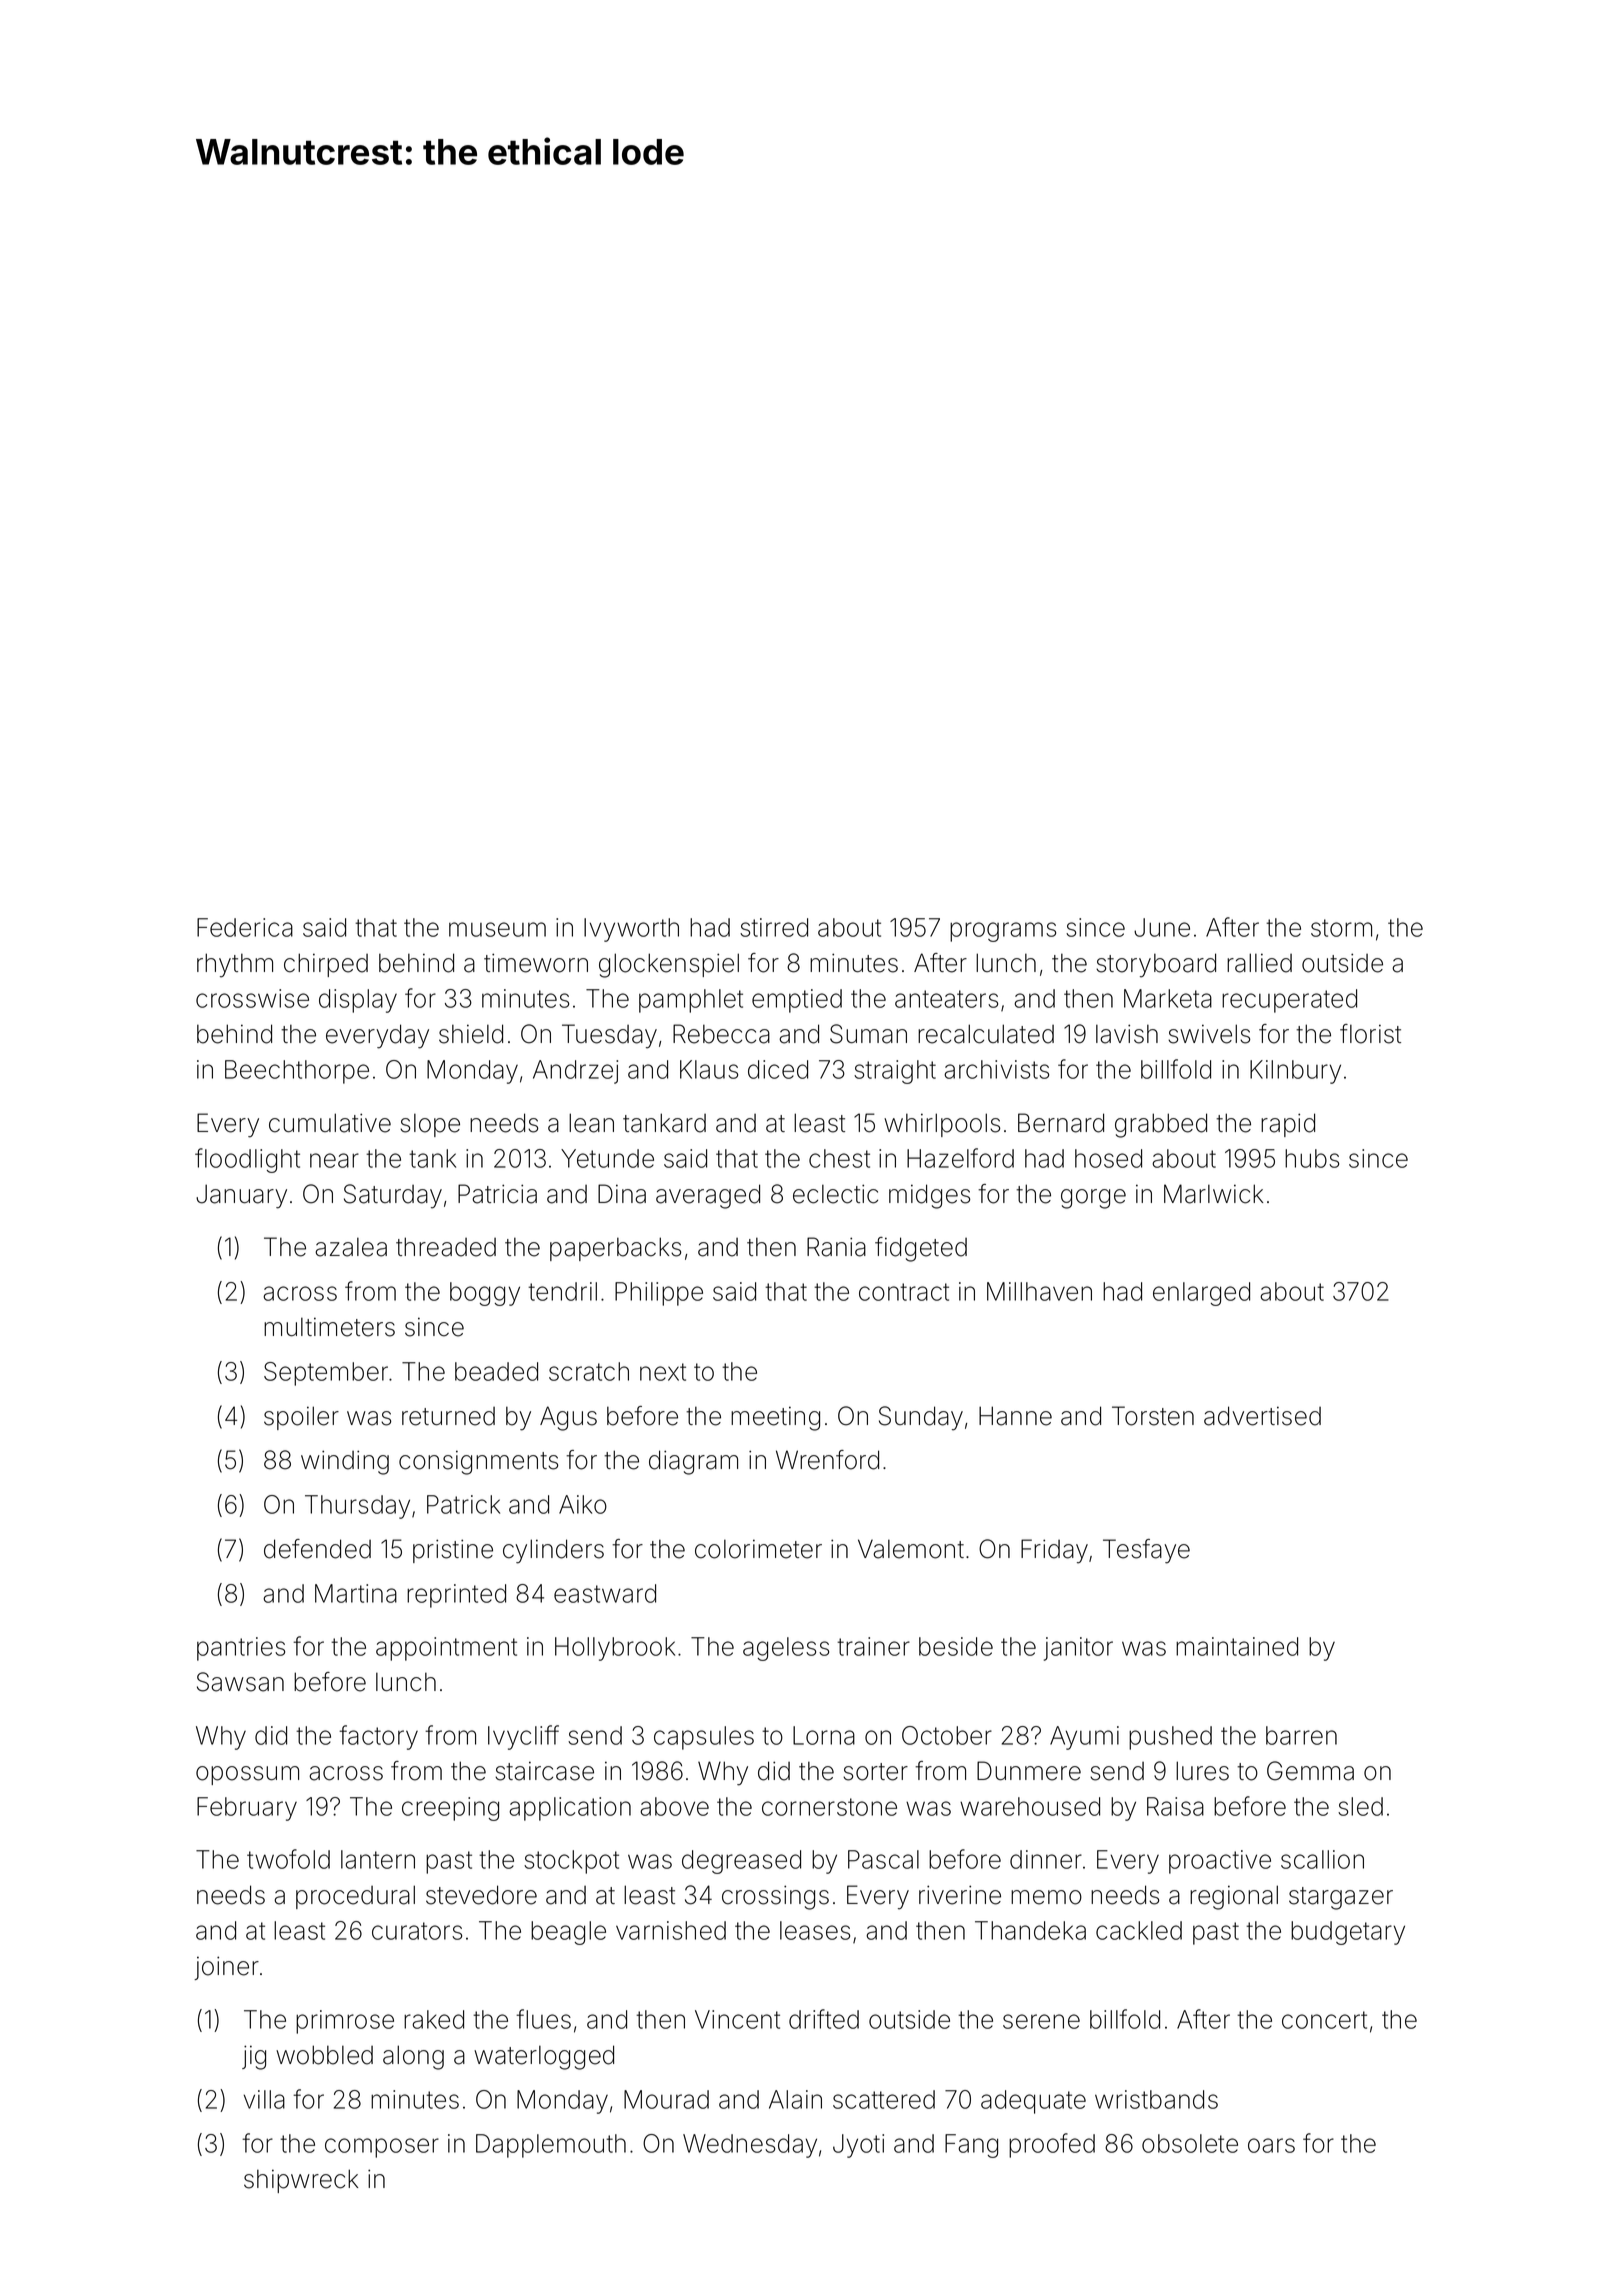  What do you see at coordinates (1162, 927) in the document?
I see `June` at bounding box center [1162, 927].
